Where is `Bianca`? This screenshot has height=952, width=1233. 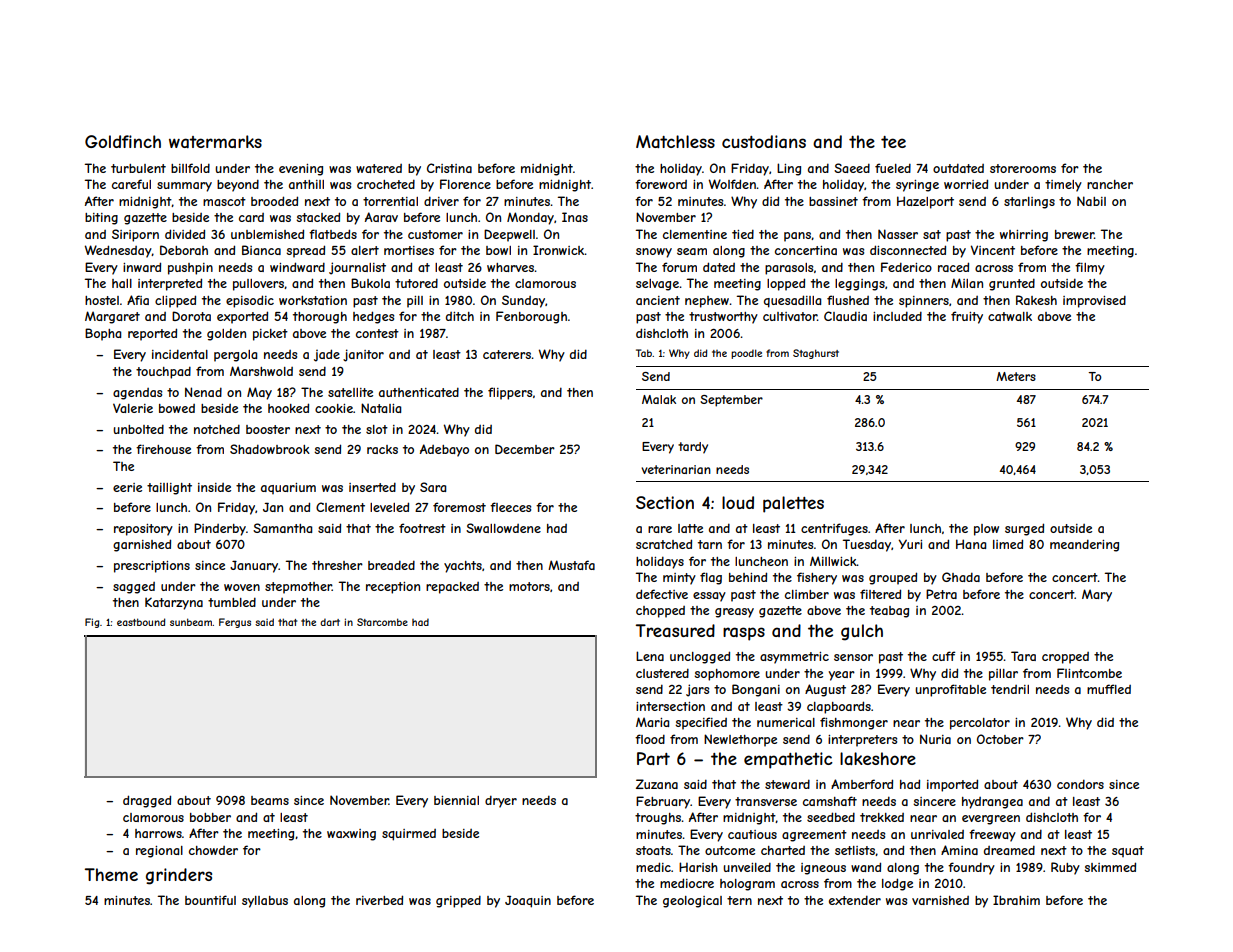
Bianca is located at coordinates (261, 250).
